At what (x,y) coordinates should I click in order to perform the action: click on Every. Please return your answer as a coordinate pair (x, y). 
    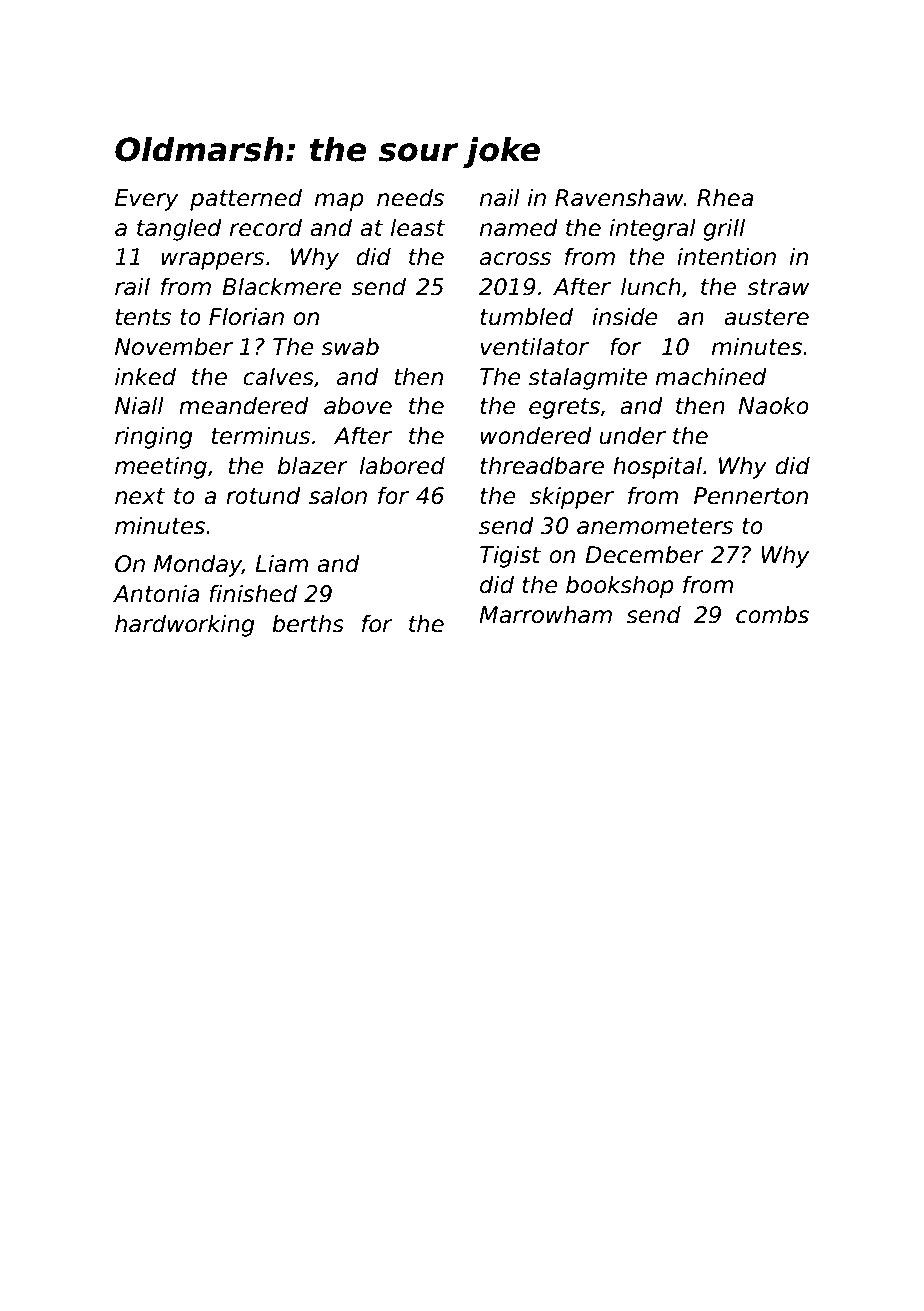
    Looking at the image, I should click on (146, 200).
